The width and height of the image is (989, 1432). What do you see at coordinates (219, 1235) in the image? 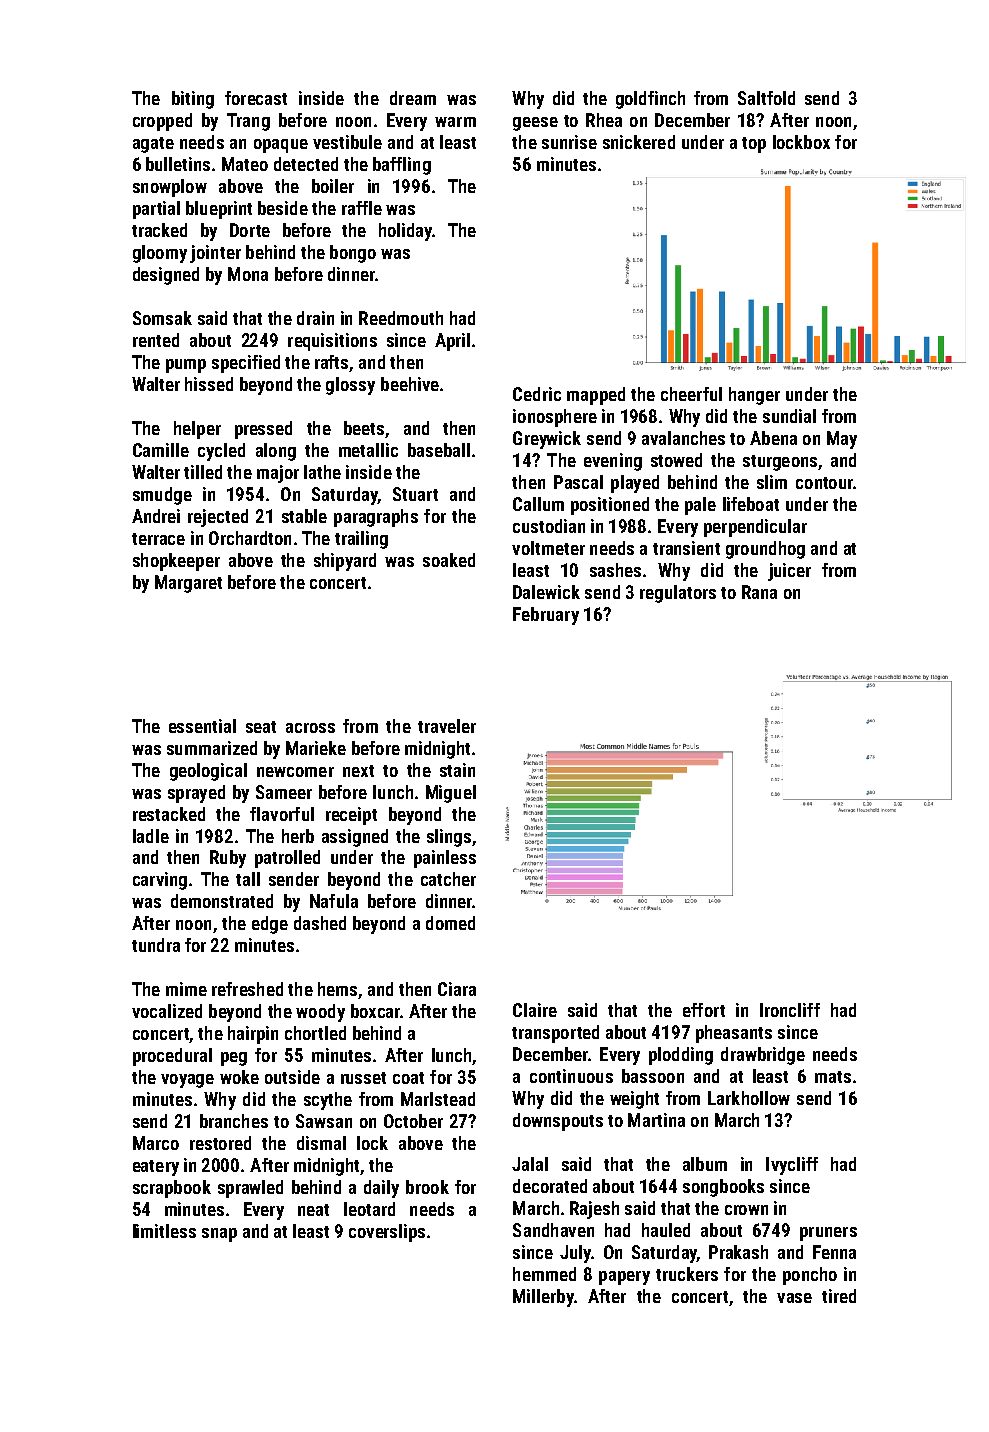
I see `snap` at bounding box center [219, 1235].
